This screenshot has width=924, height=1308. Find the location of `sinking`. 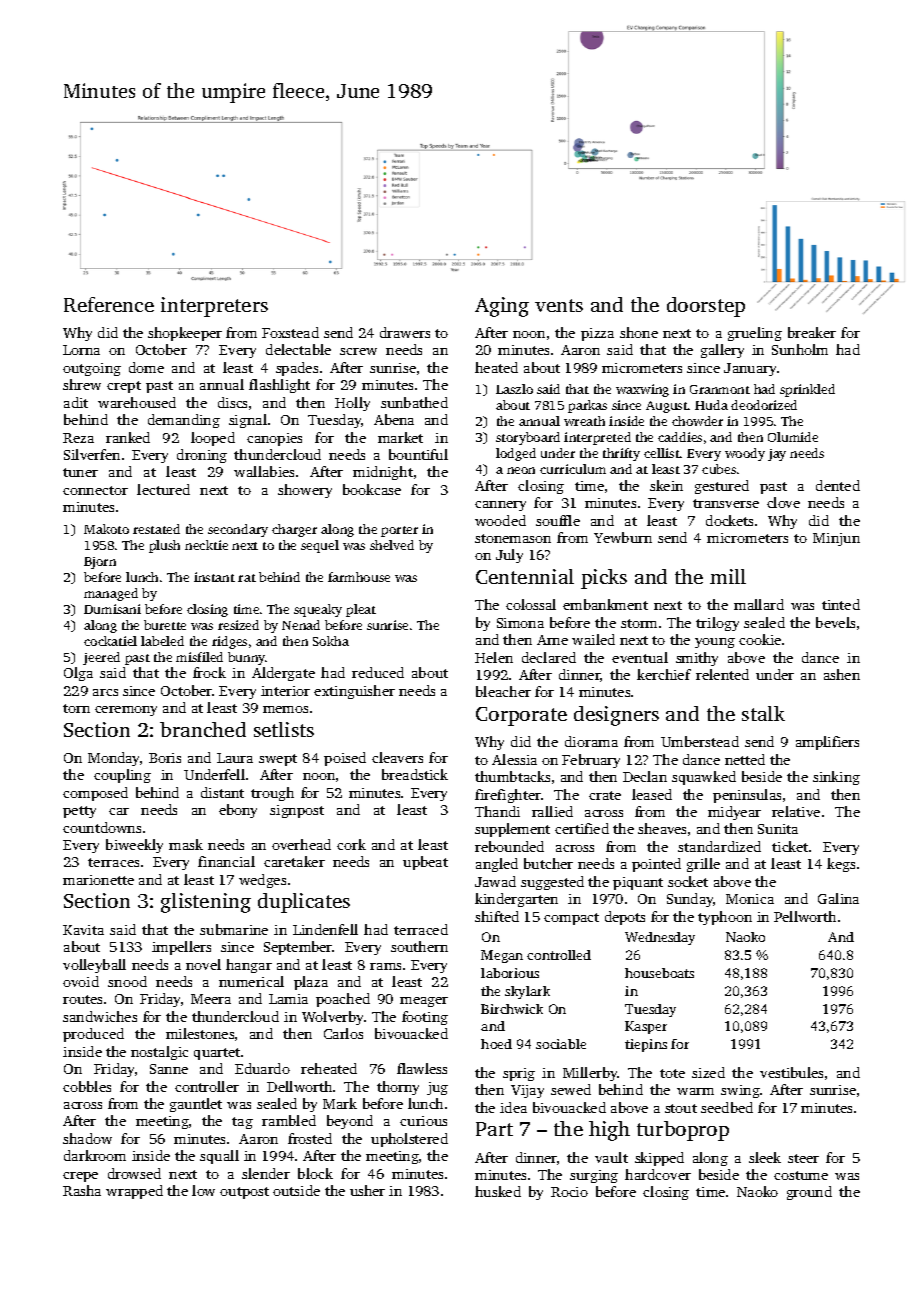

sinking is located at coordinates (836, 778).
